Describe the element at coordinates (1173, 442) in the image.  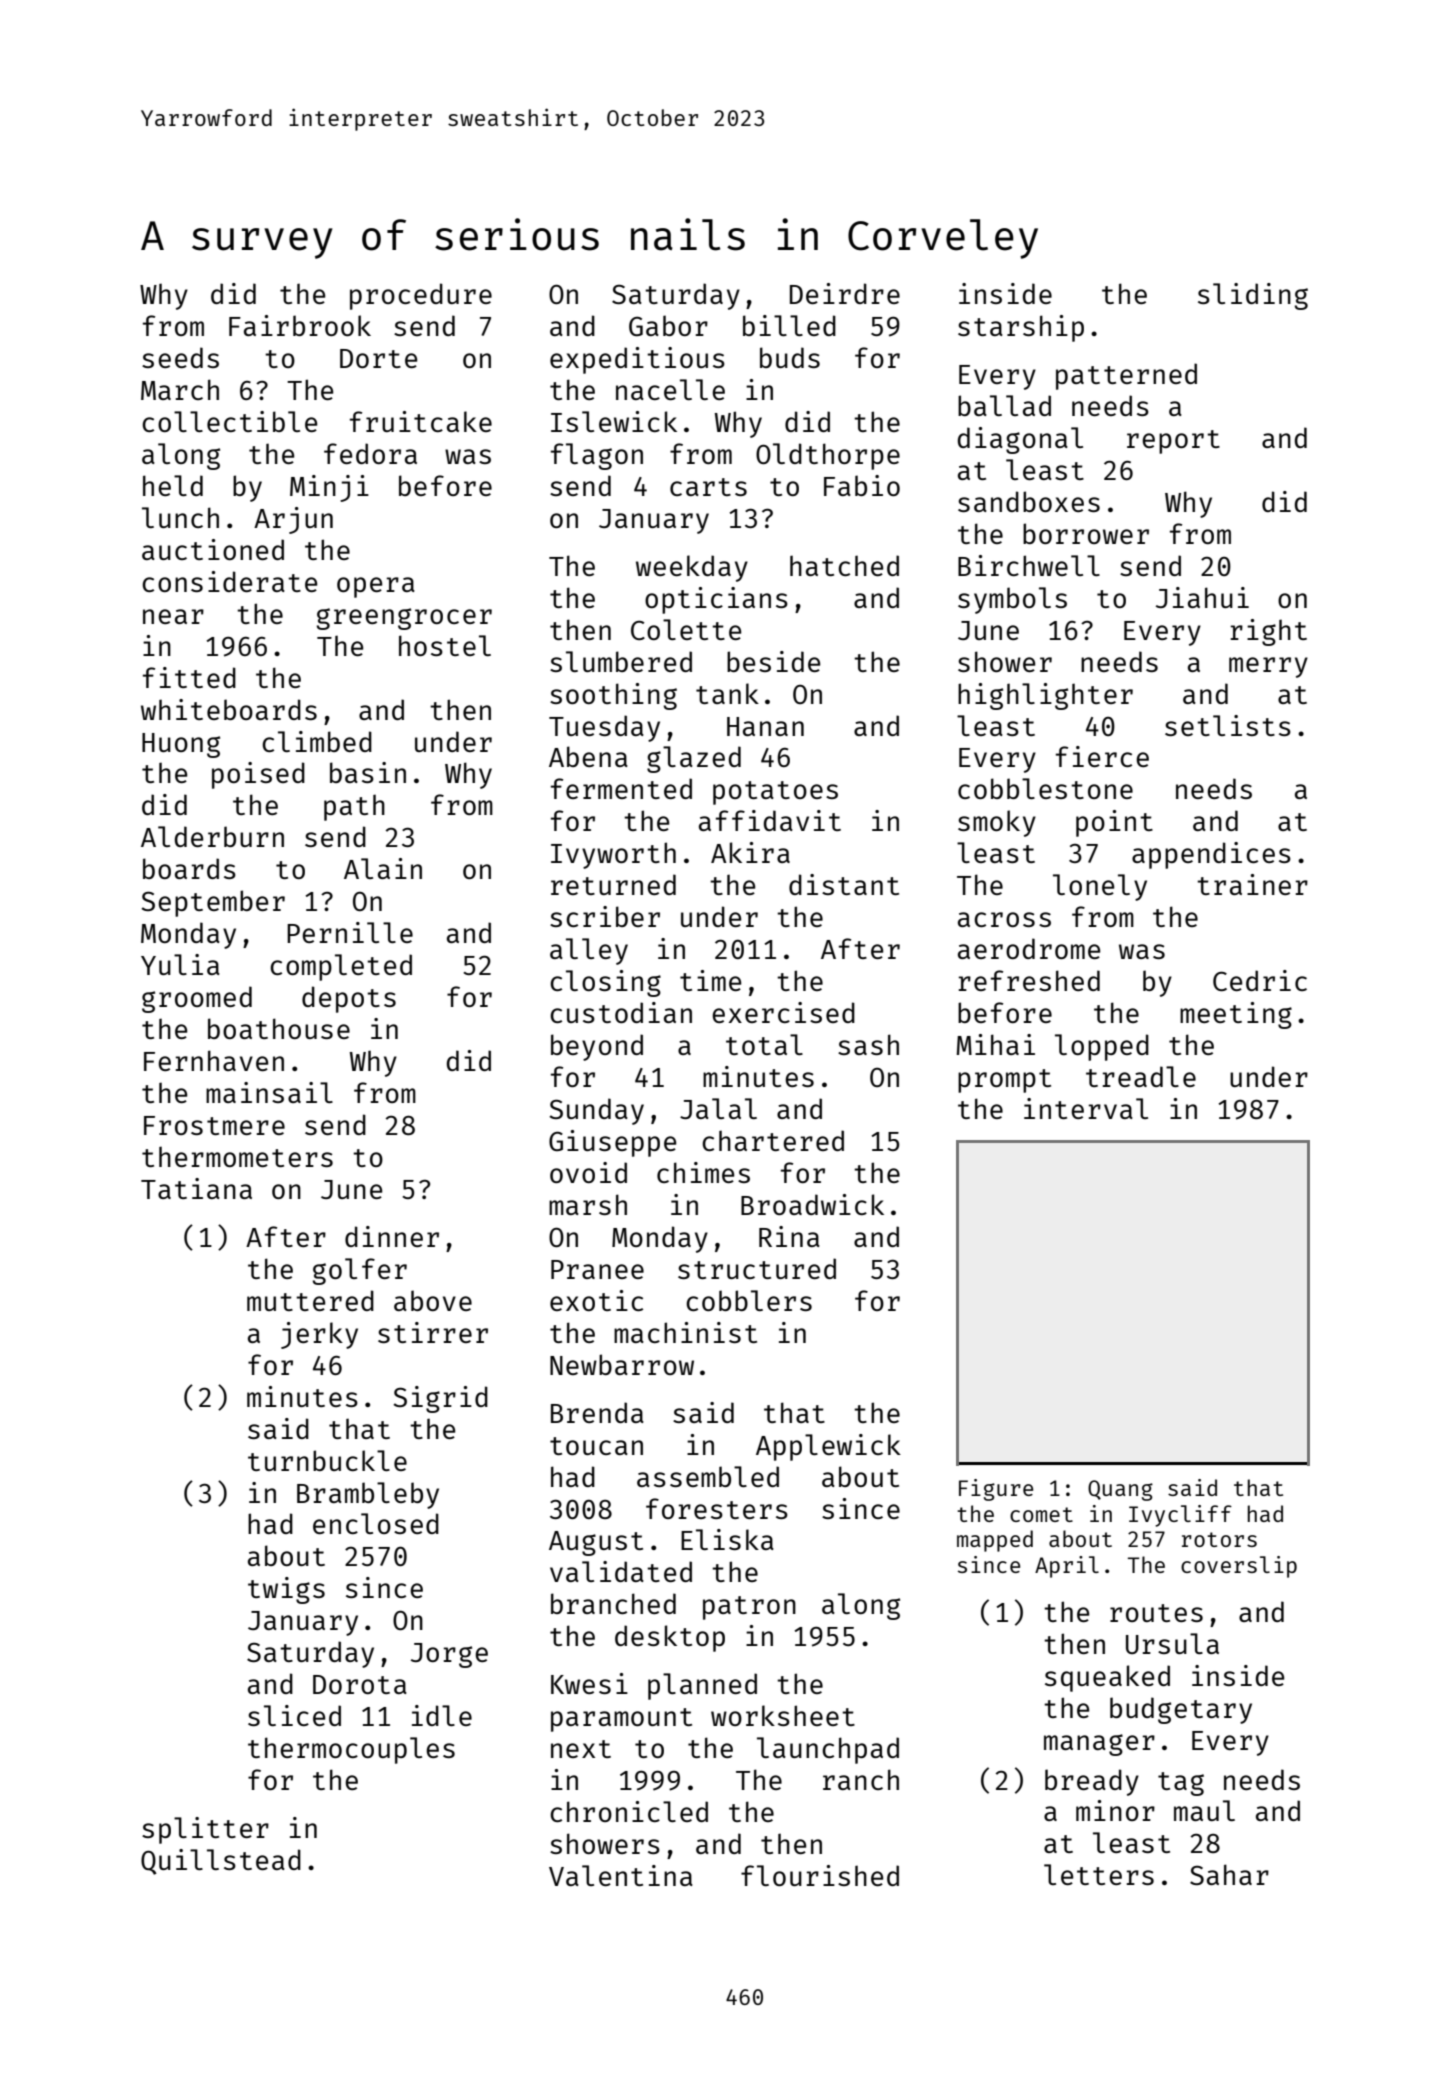
I see `report` at that location.
